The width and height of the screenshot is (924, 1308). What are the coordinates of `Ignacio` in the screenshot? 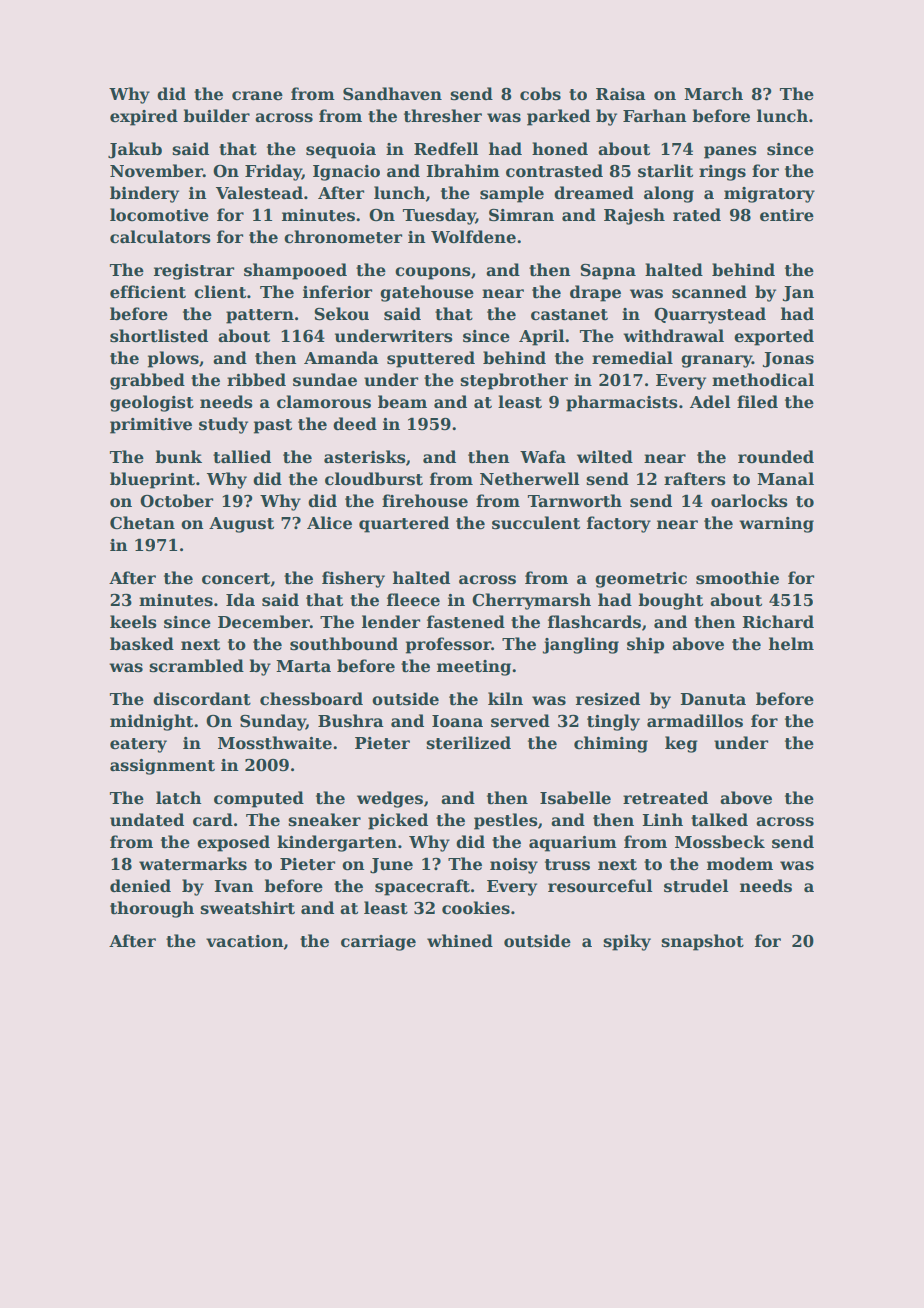 It's located at (346, 173).
